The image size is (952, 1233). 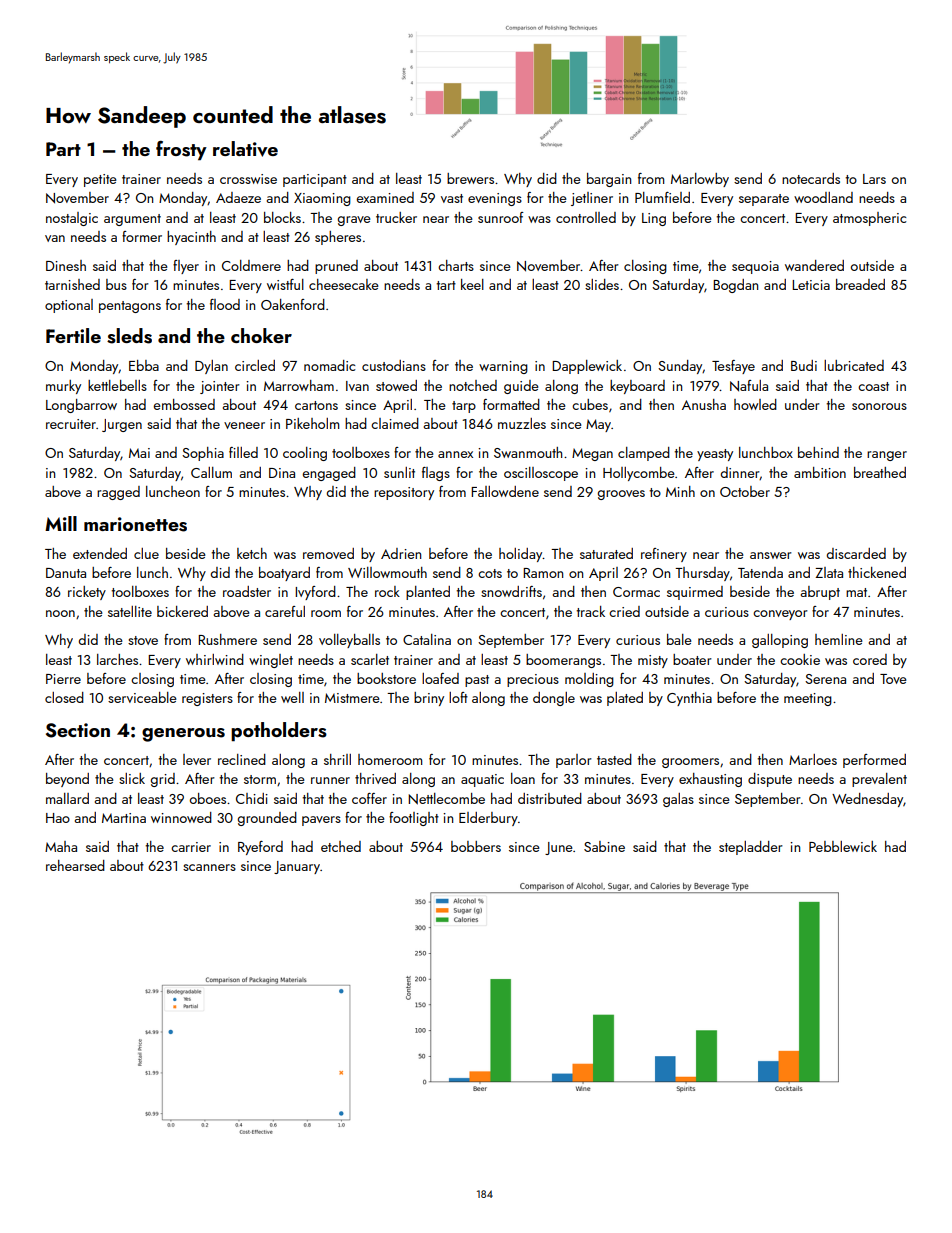 I want to click on brewers, so click(x=470, y=178).
